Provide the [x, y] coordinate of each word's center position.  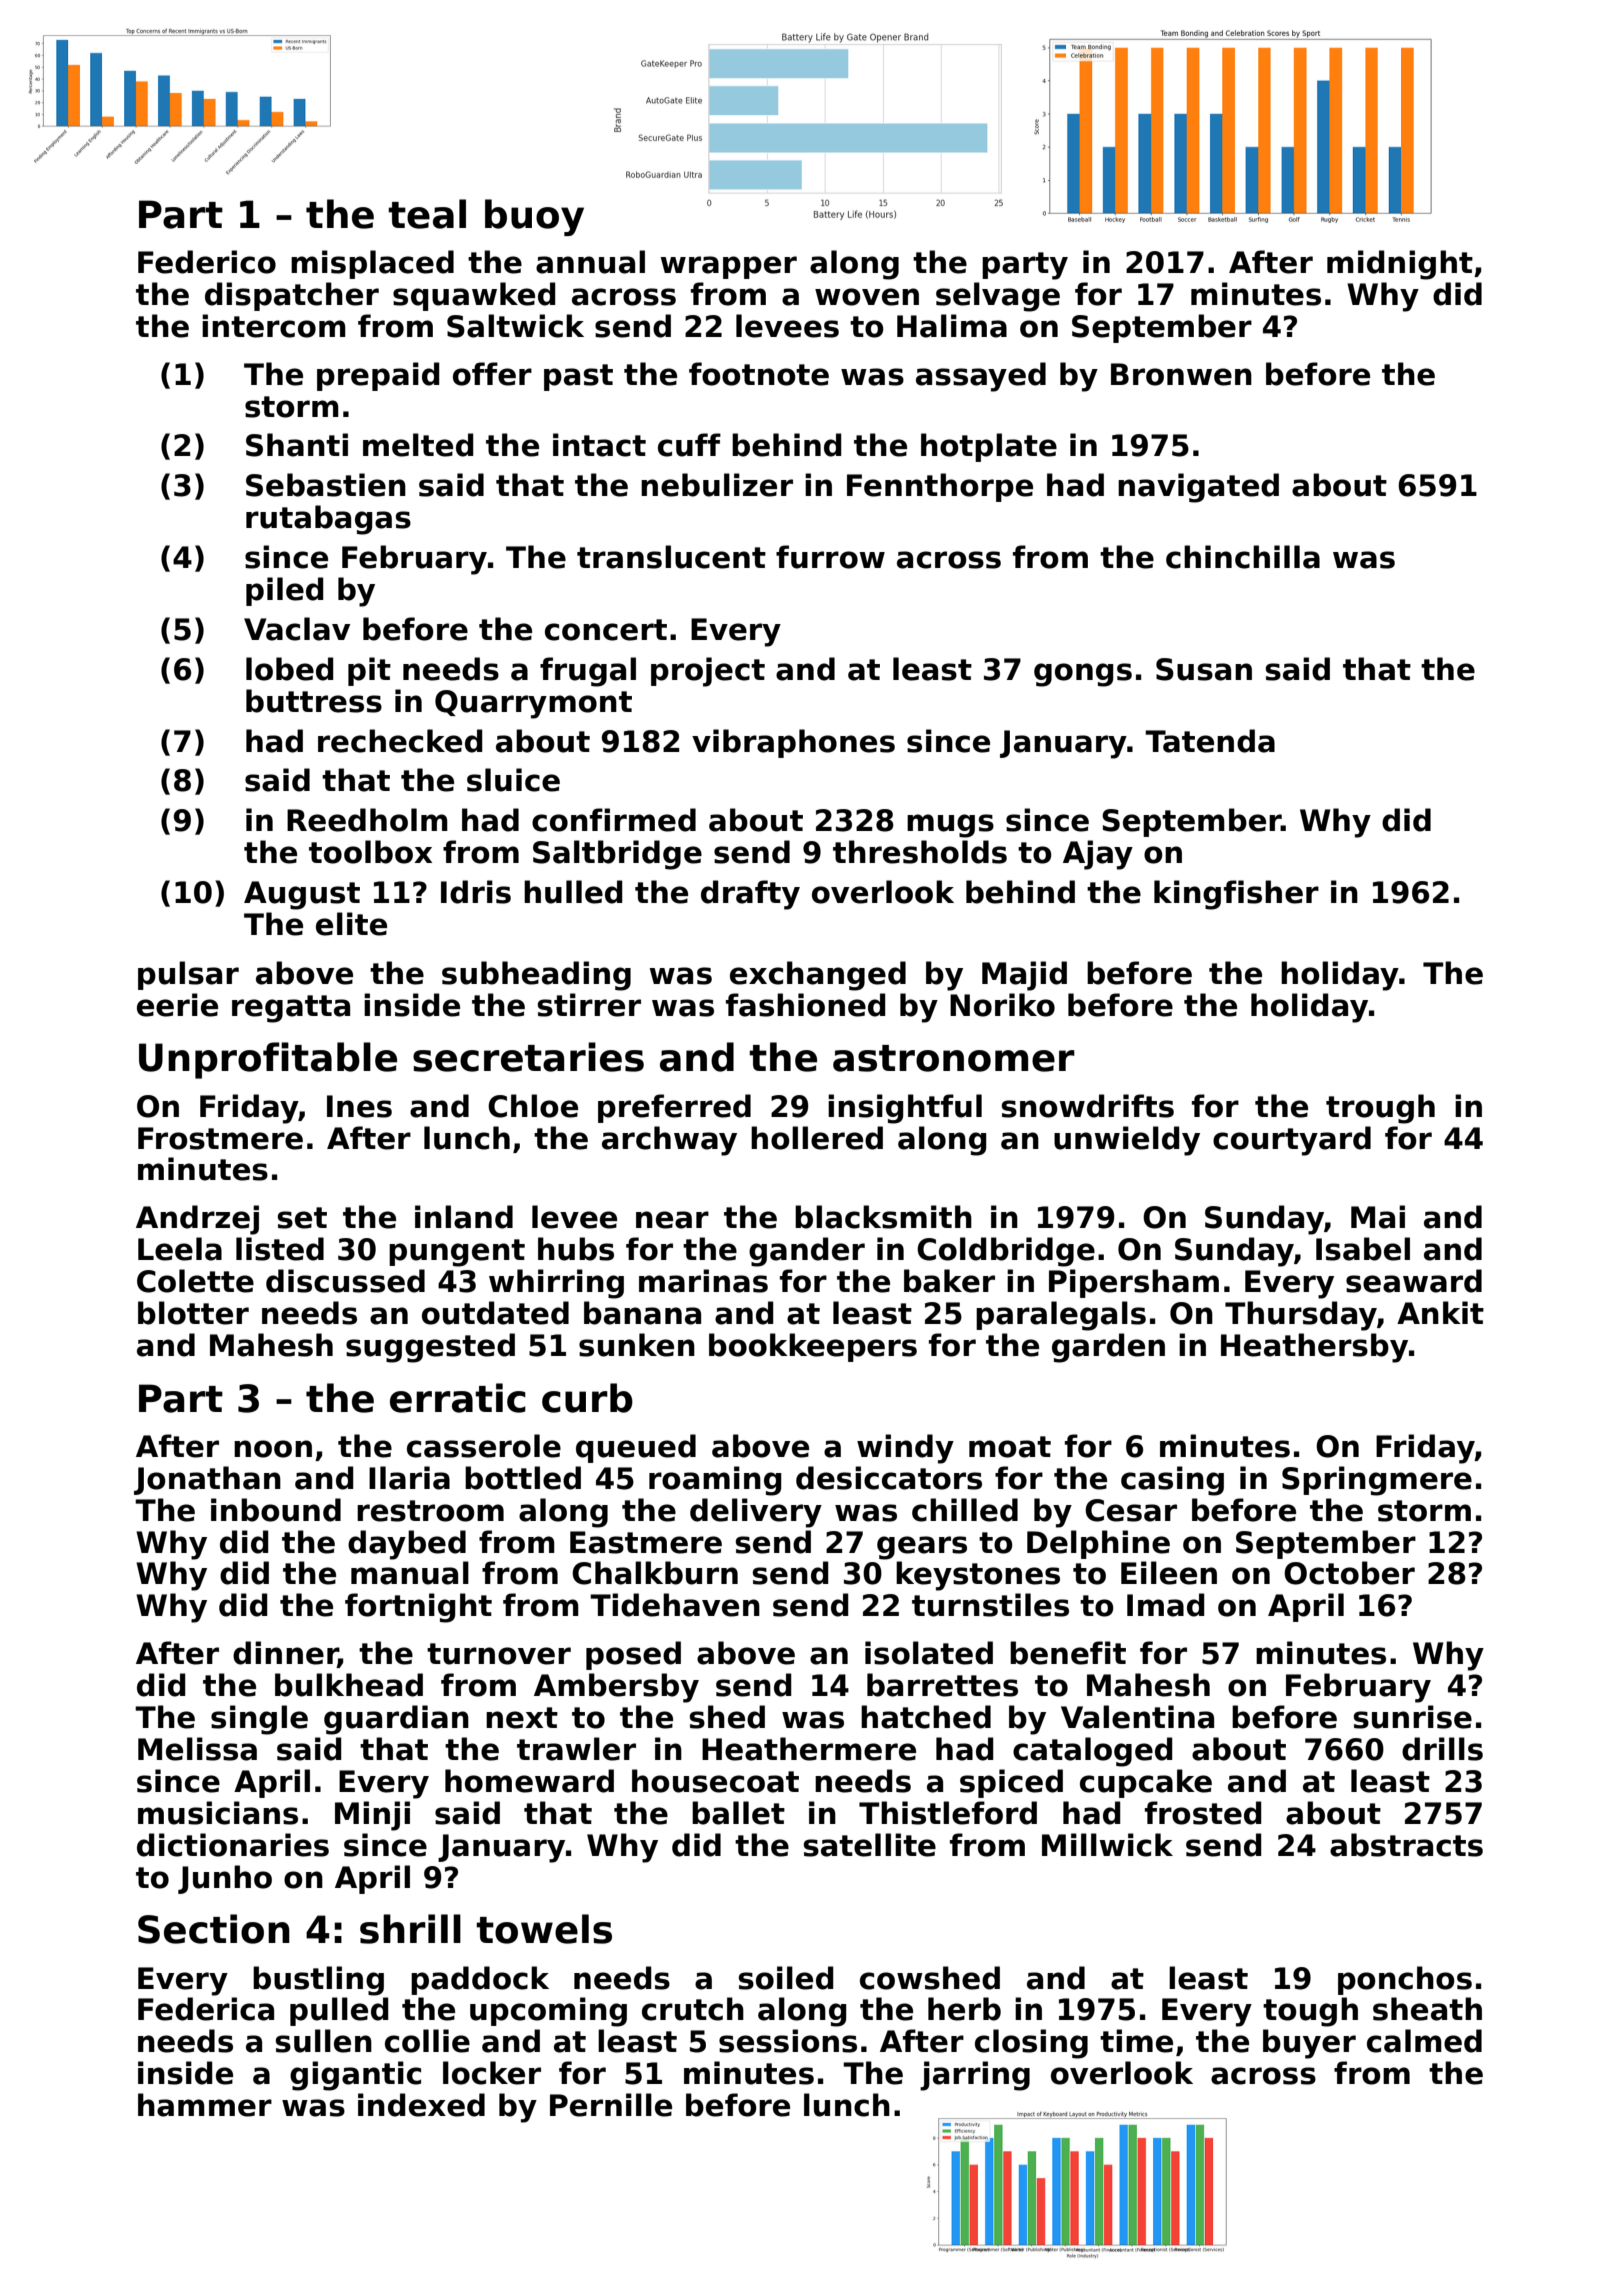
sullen [324, 2041]
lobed [290, 669]
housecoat [715, 1781]
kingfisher [1236, 895]
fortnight [418, 1608]
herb [964, 2009]
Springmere [1377, 1481]
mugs [950, 826]
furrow [830, 557]
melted [418, 445]
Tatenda [1210, 741]
